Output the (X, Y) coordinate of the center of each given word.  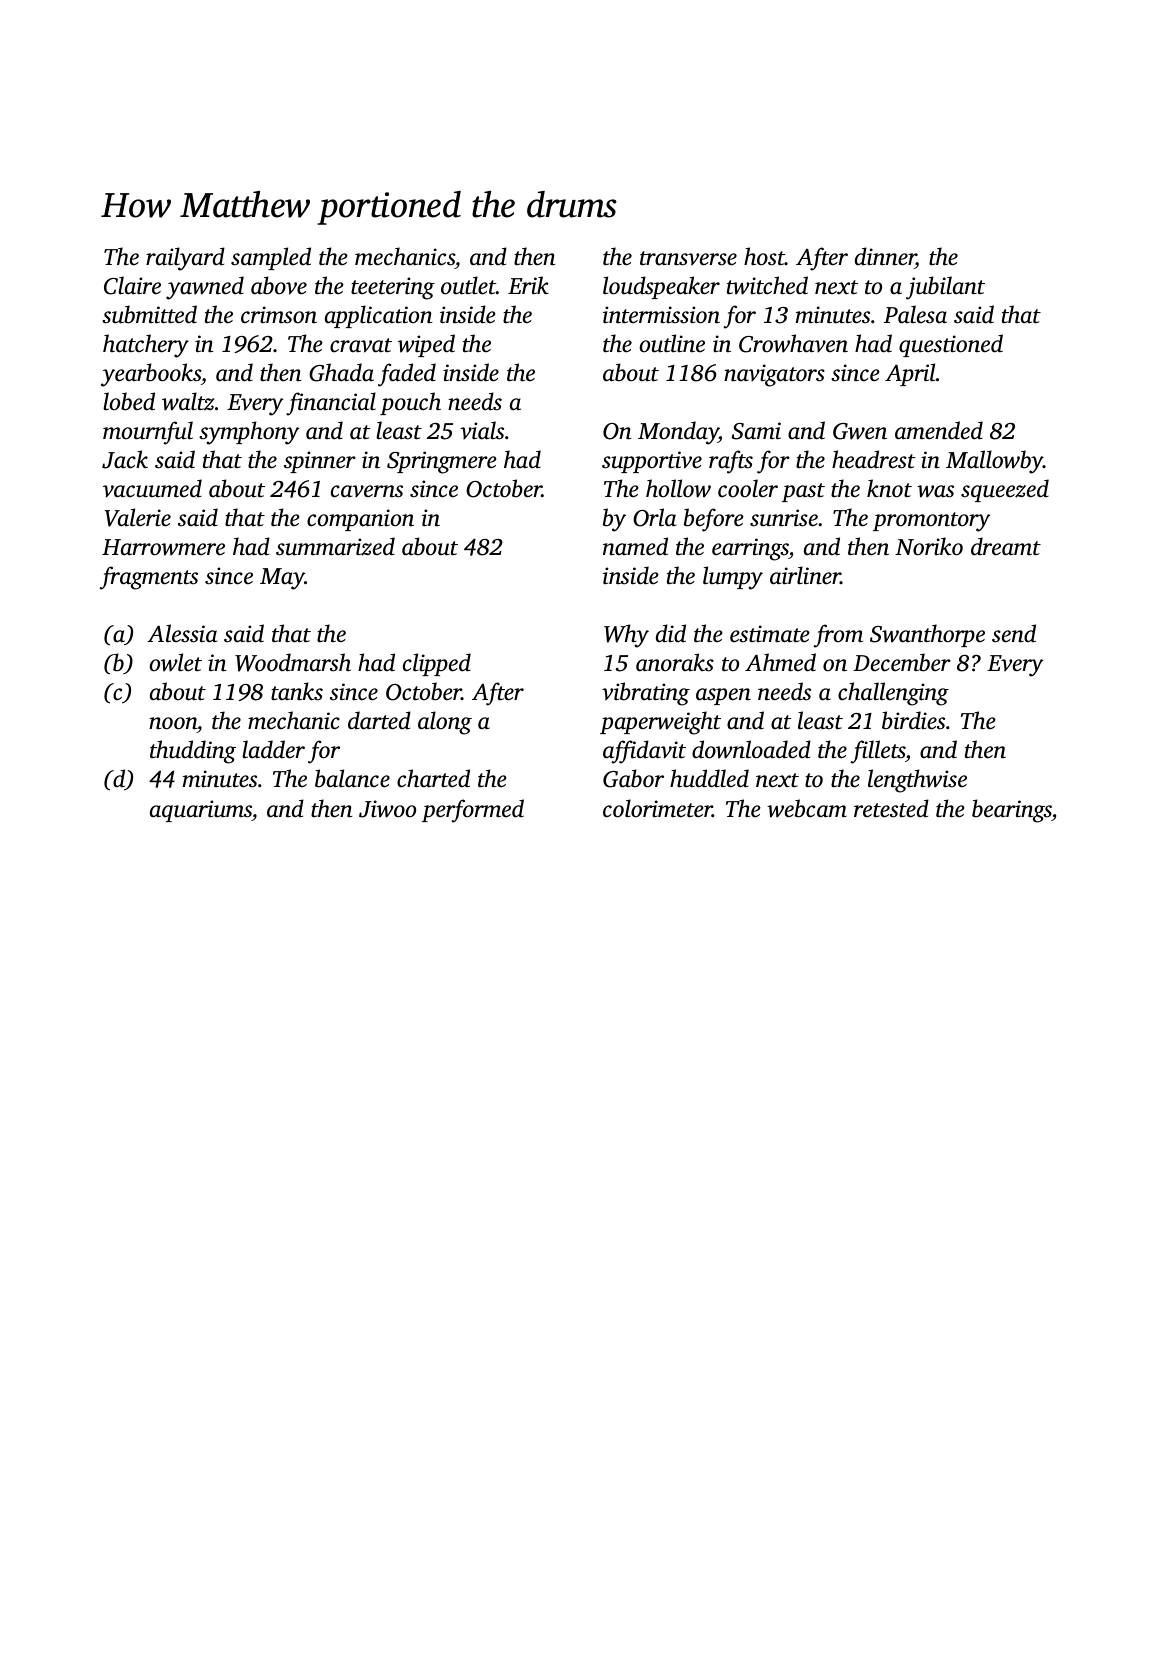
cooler (748, 488)
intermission (661, 315)
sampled (271, 258)
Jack (125, 459)
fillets (878, 752)
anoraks (675, 662)
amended (939, 430)
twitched (767, 285)
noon (173, 725)
